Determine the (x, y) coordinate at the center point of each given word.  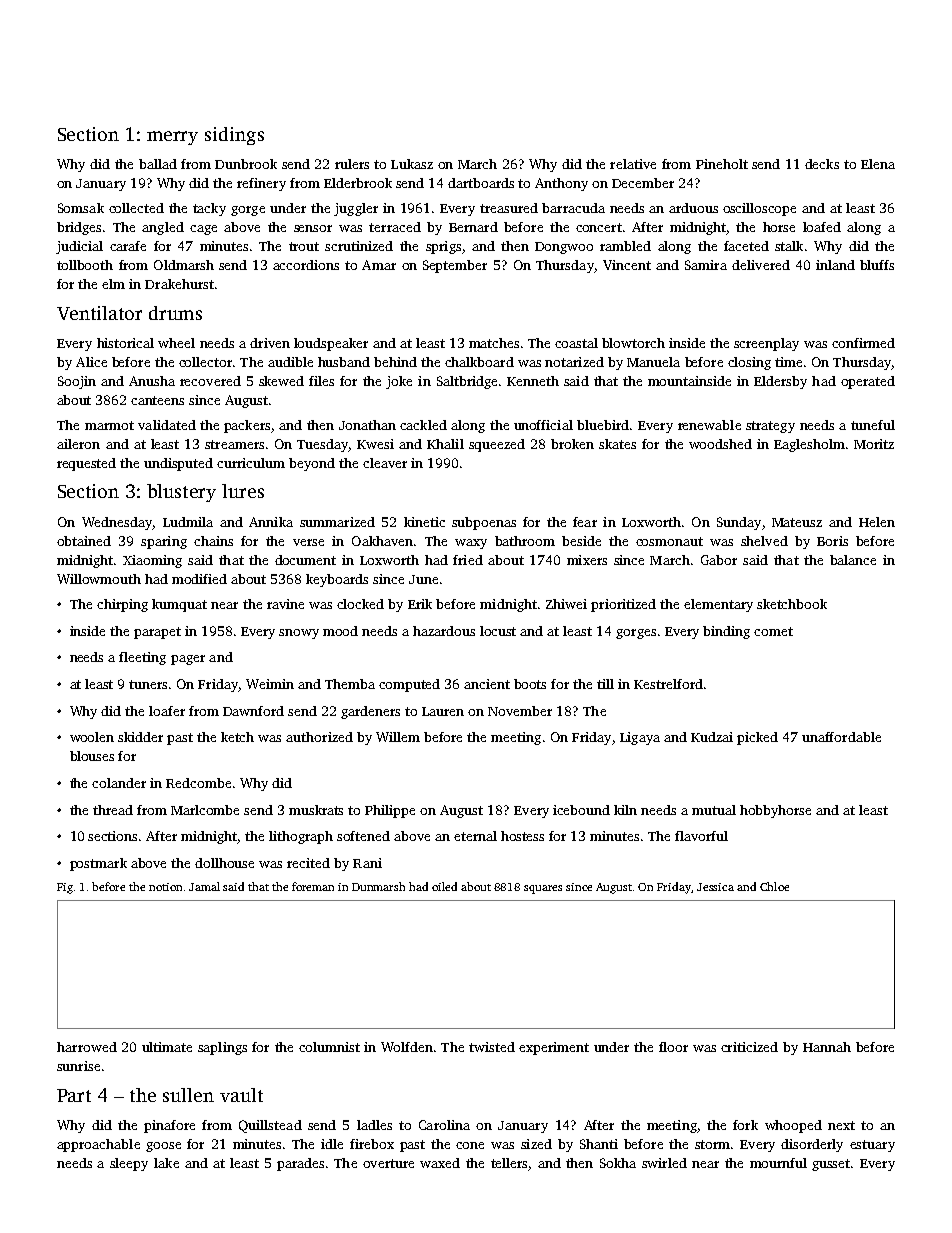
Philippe (390, 811)
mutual (714, 810)
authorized (319, 737)
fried (468, 560)
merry (172, 138)
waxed (440, 1163)
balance (853, 560)
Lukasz (412, 164)
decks (822, 164)
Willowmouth (99, 579)
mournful (778, 1163)
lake (166, 1163)
